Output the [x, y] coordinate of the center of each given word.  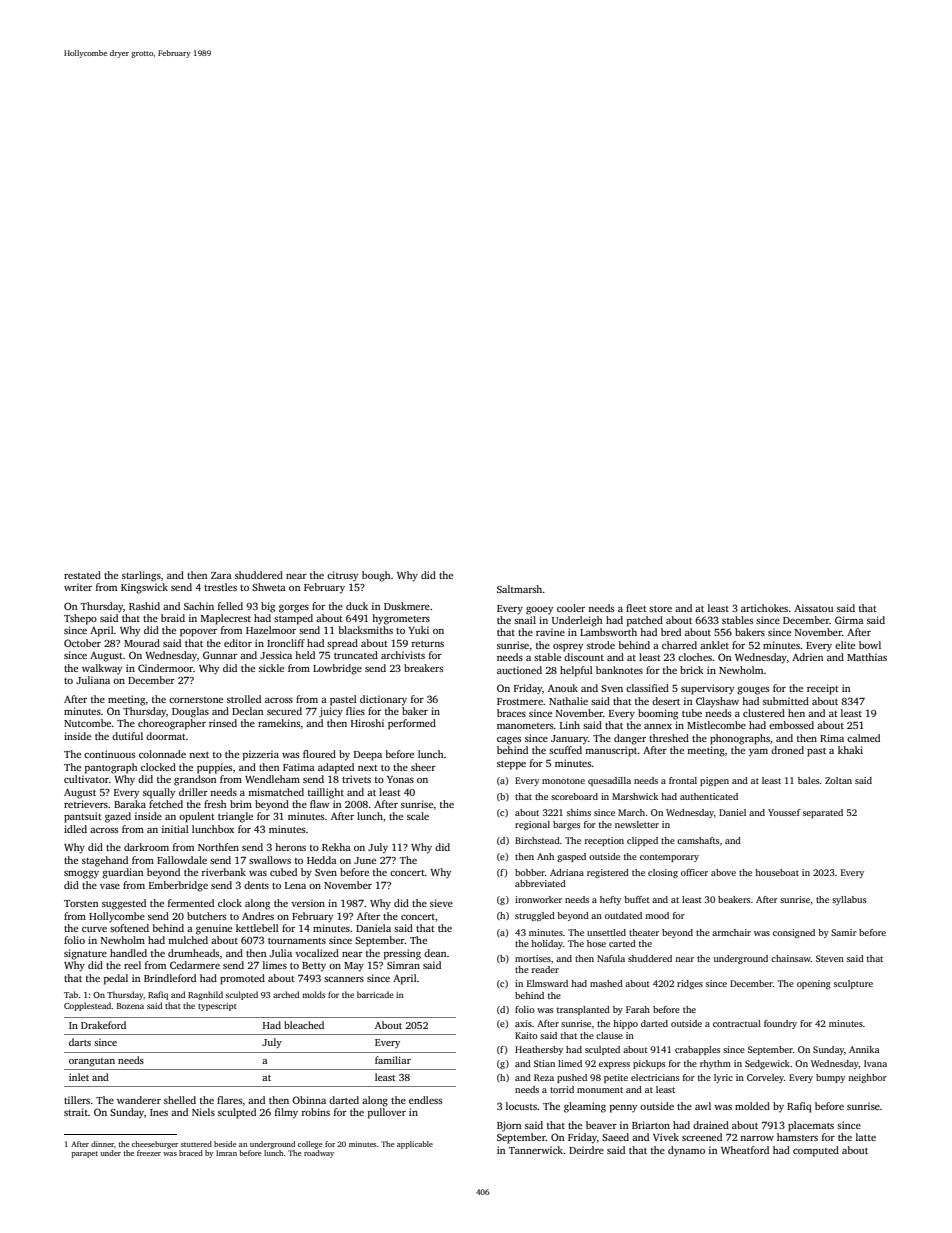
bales [808, 780]
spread [342, 644]
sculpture [853, 984]
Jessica [276, 655]
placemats [811, 1126]
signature [85, 954]
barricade [375, 994]
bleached [304, 1025]
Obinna [309, 1100]
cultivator [86, 779]
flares [229, 1100]
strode [601, 645]
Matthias [867, 657]
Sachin [199, 606]
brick [692, 670]
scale [418, 816]
